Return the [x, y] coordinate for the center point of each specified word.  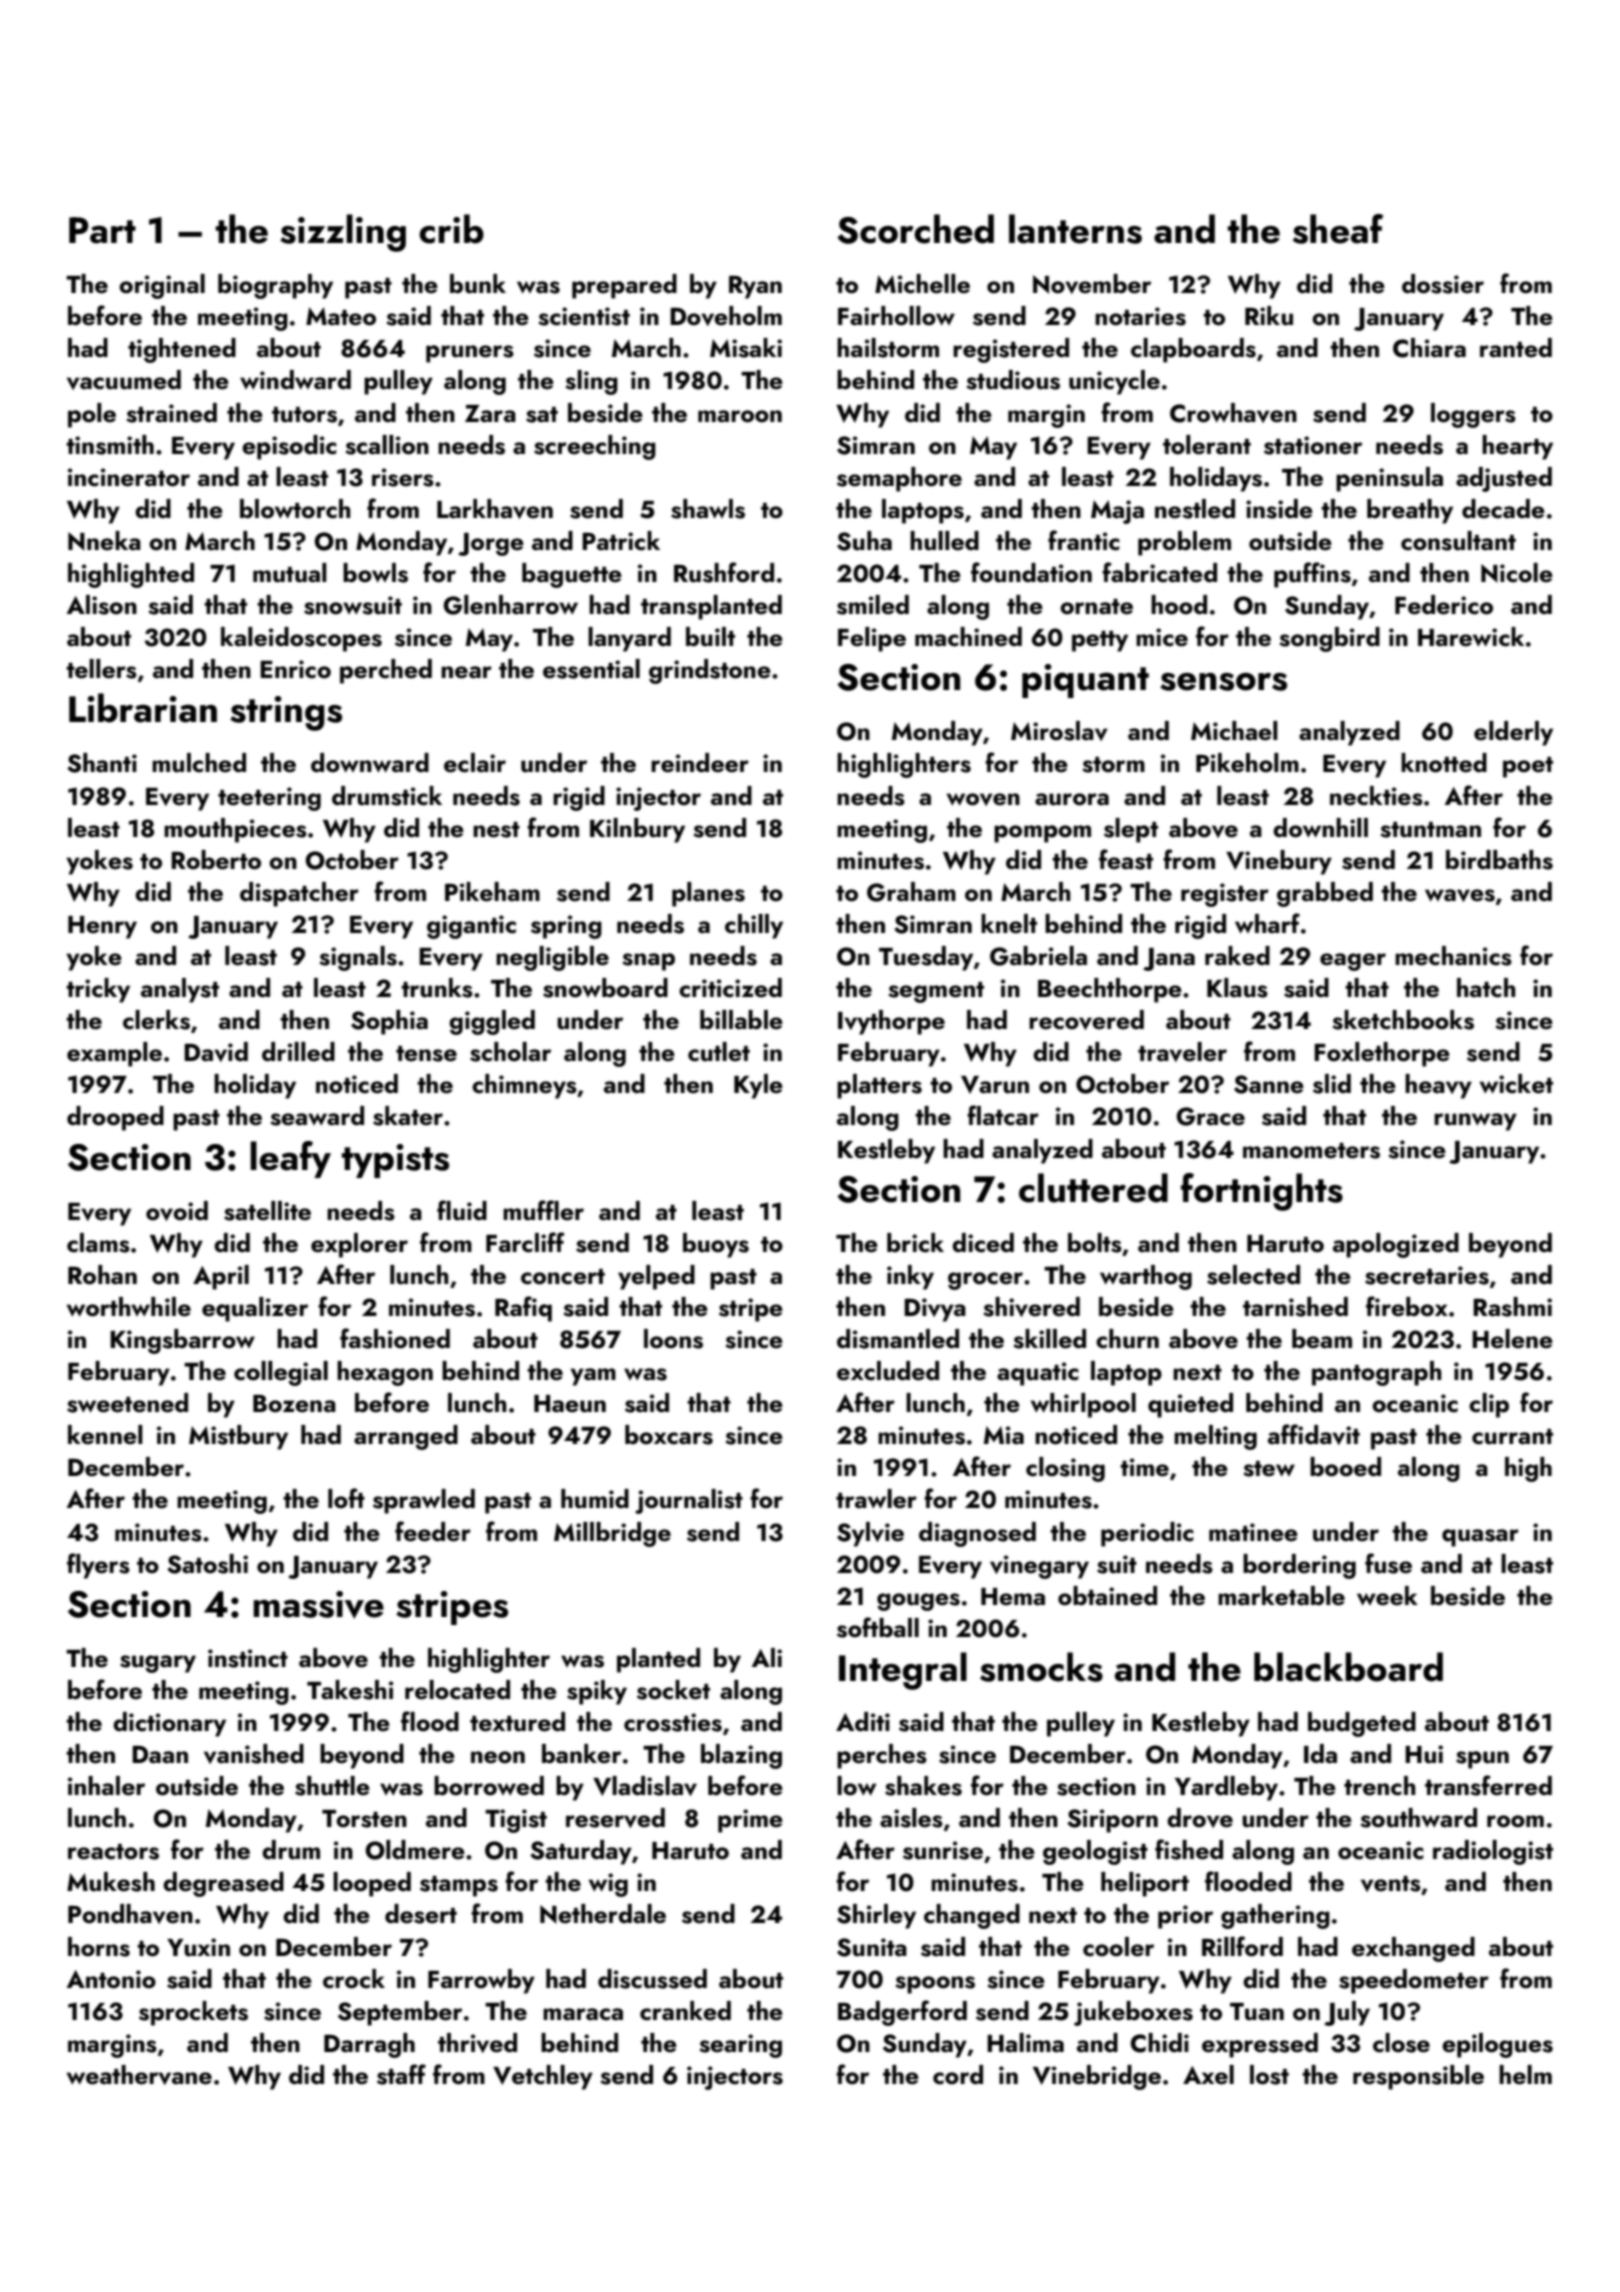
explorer [359, 1245]
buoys [716, 1245]
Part [102, 230]
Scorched [915, 229]
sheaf [1338, 229]
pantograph [1376, 1373]
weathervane [139, 2075]
